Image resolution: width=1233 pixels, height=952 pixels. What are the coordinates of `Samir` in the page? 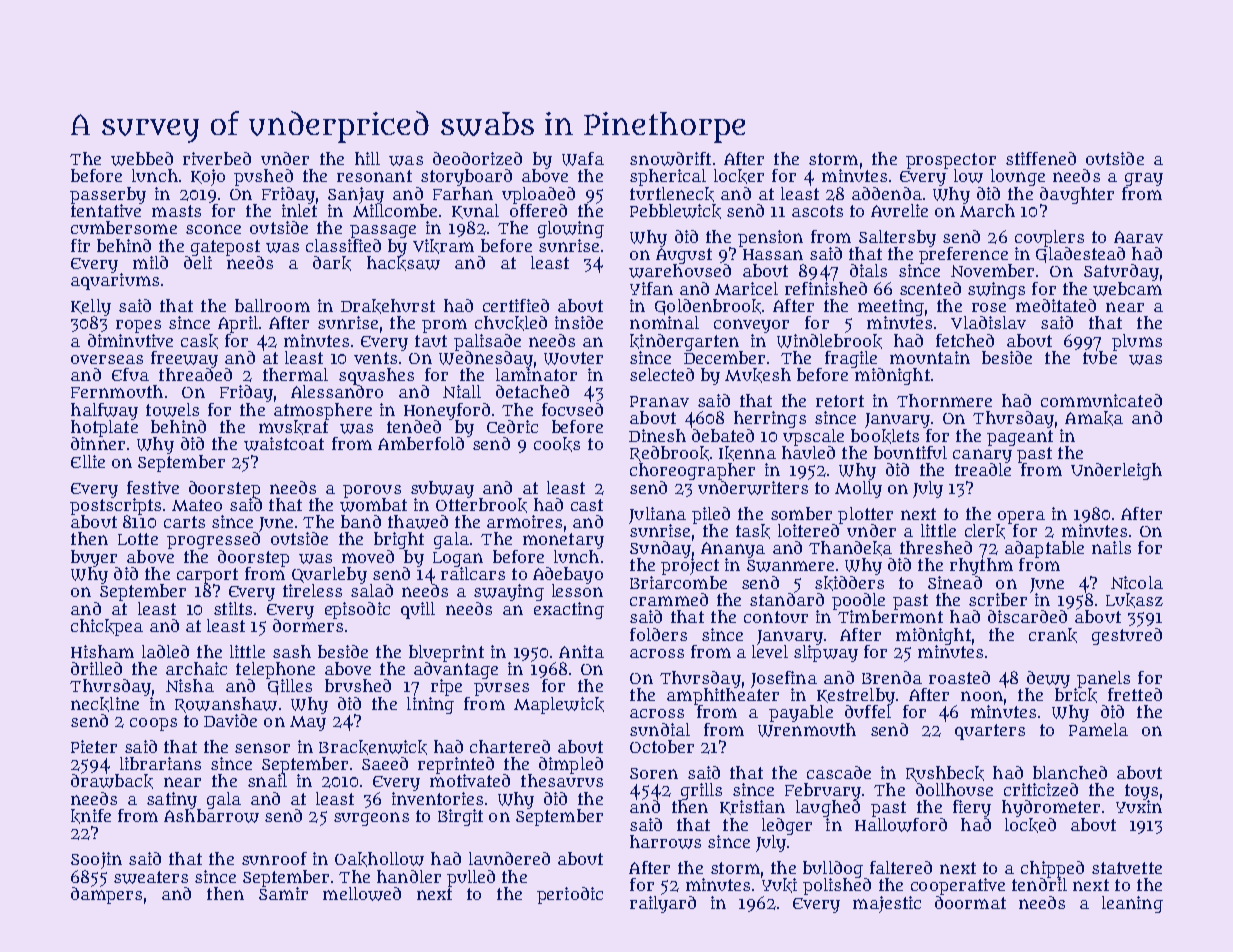 It's located at (283, 893).
